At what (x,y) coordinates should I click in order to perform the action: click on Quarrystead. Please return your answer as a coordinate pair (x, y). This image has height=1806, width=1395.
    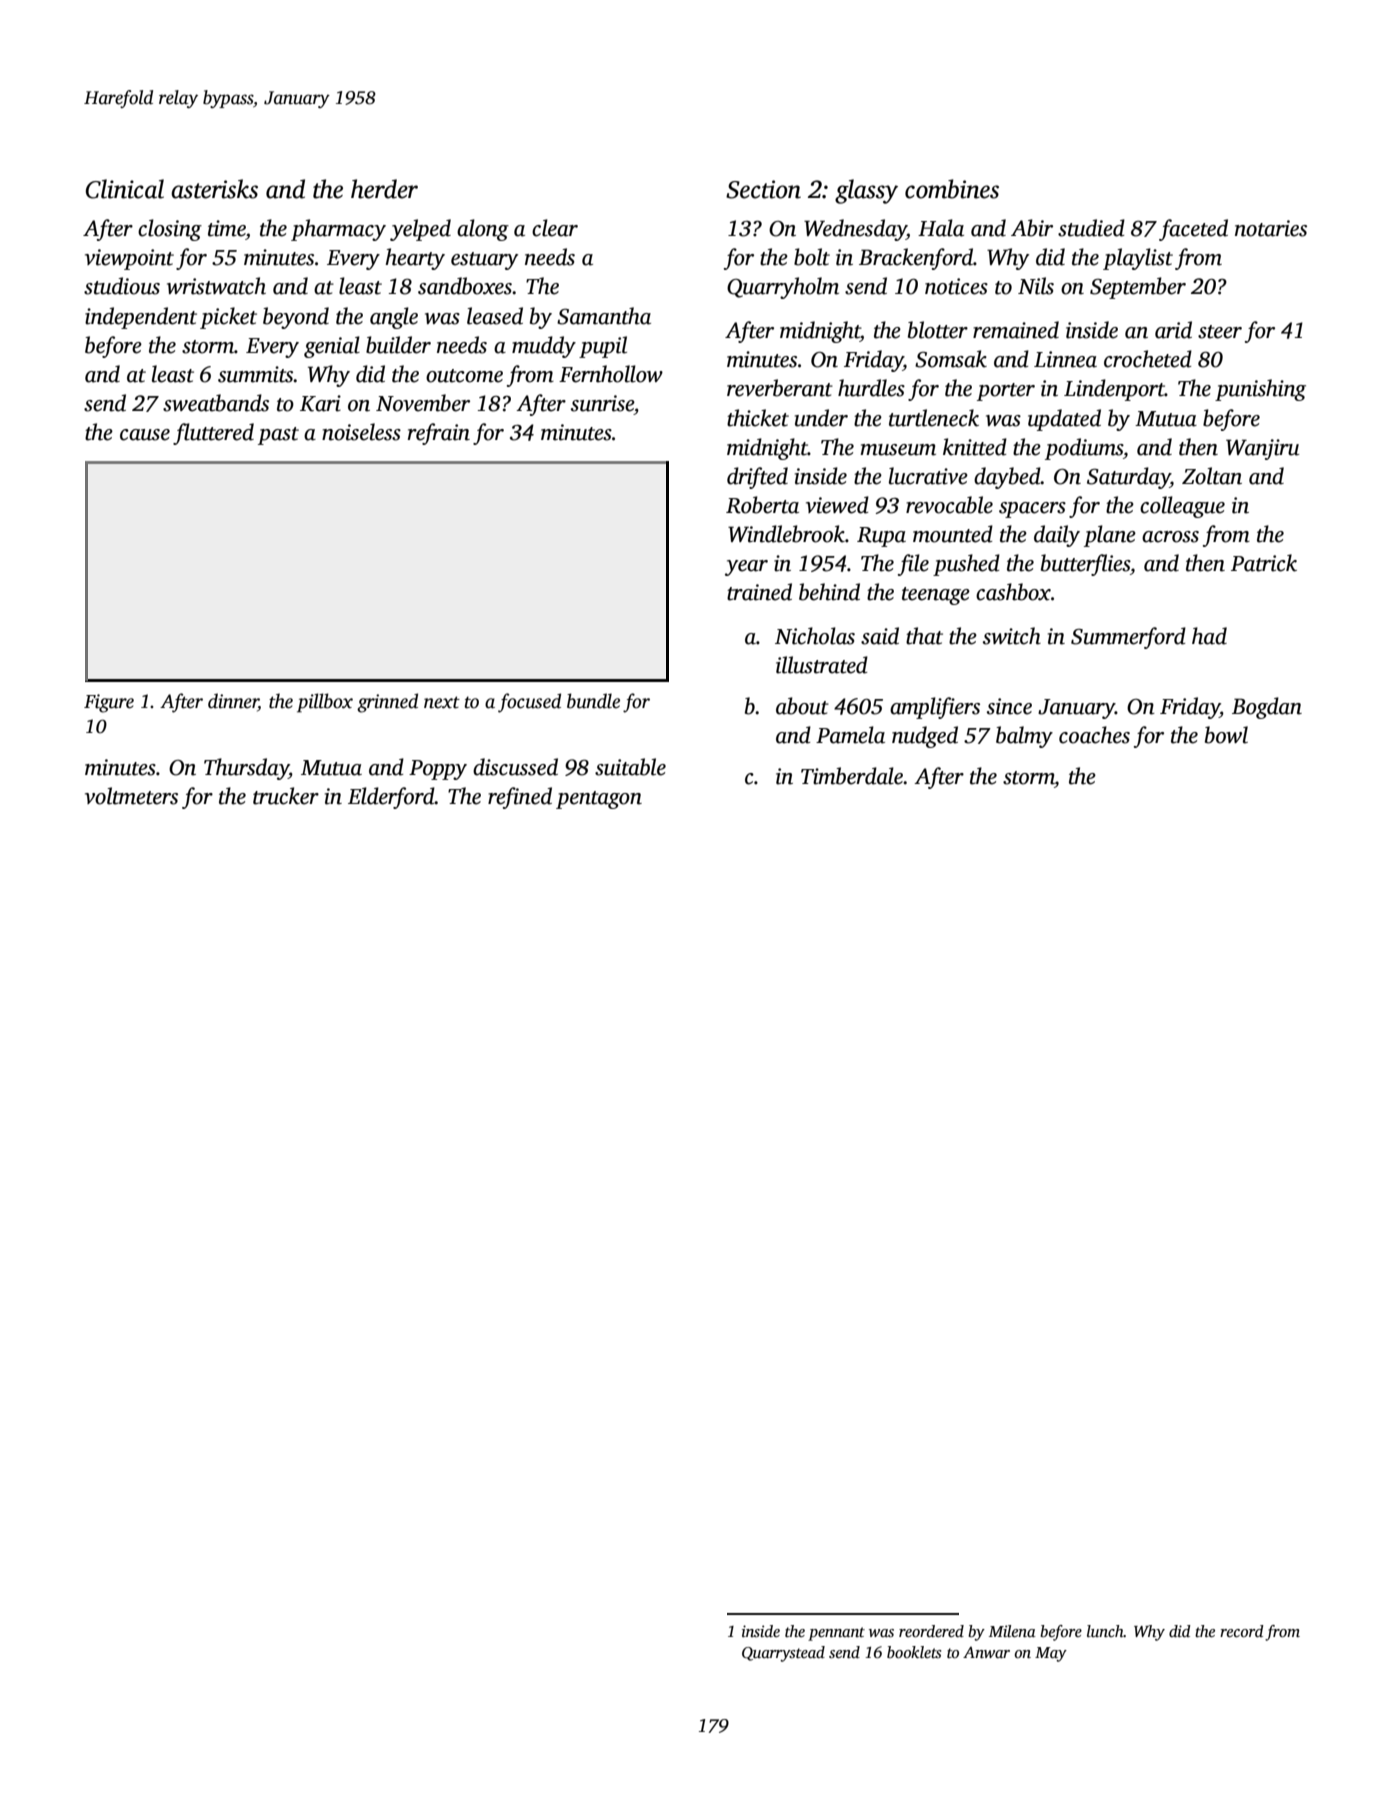
    Looking at the image, I should click on (783, 1654).
